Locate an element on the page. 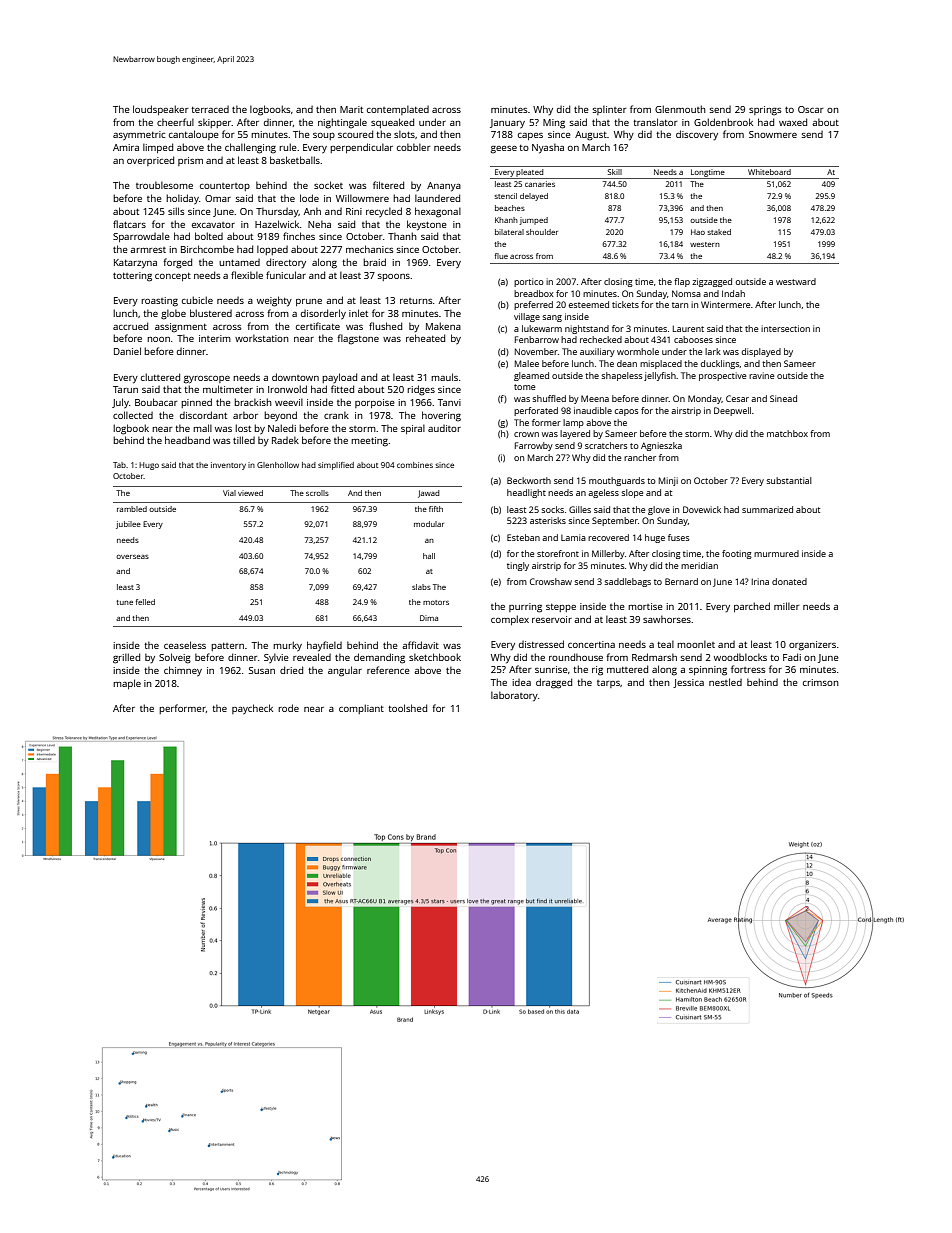 The image size is (952, 1233). Sinead is located at coordinates (783, 398).
